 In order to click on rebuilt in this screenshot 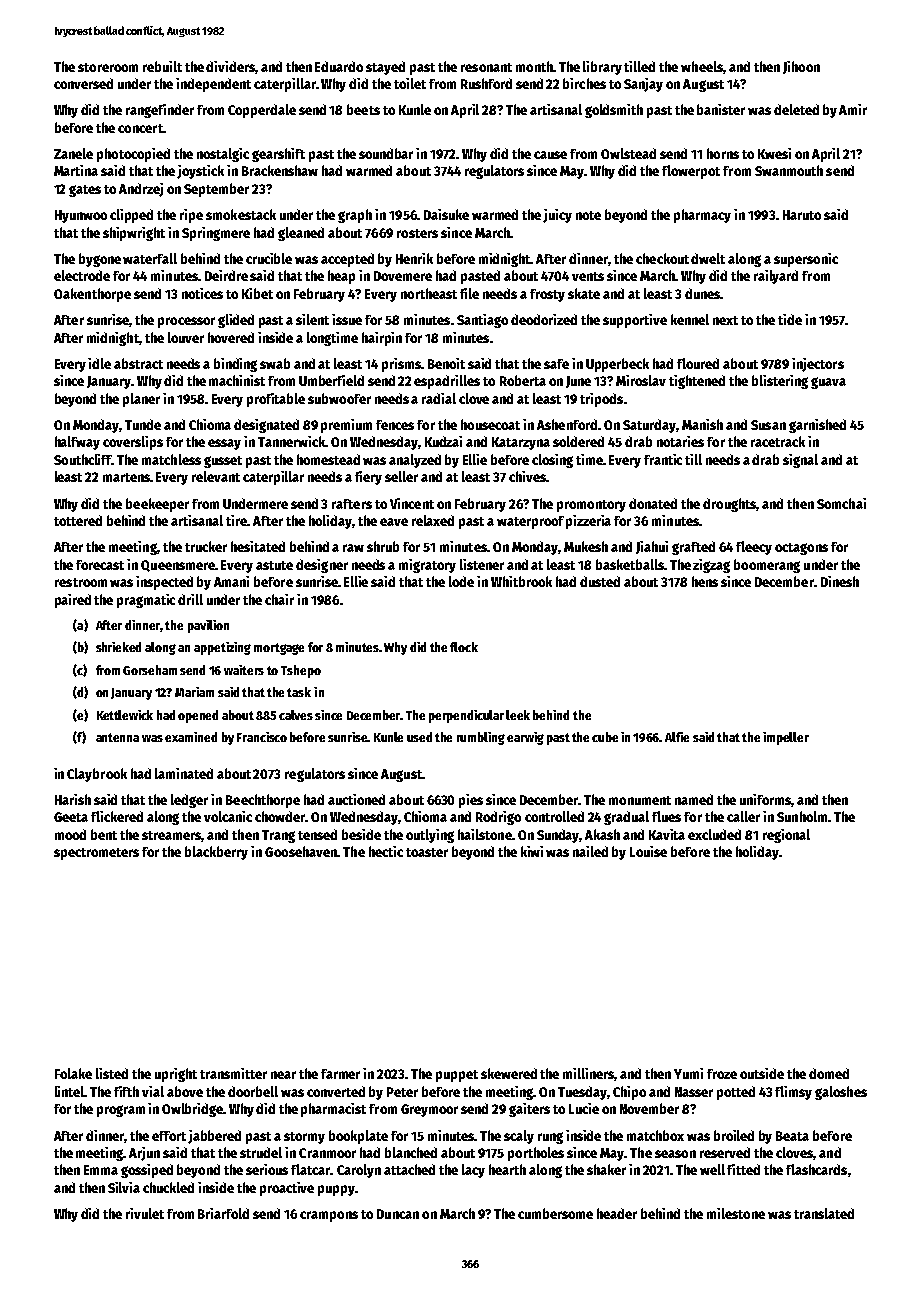, I will do `click(162, 66)`.
